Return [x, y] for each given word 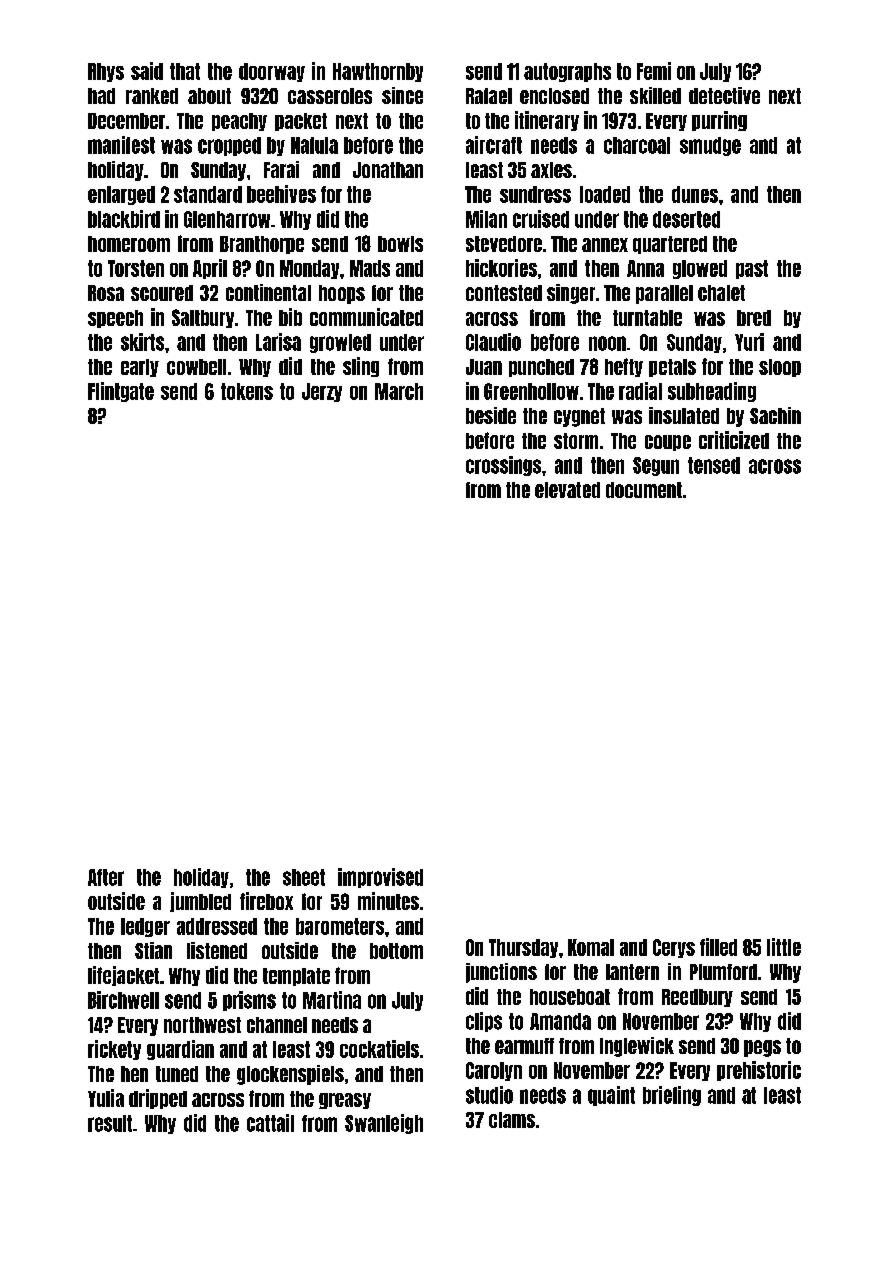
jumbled [200, 902]
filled [718, 947]
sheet [304, 877]
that [185, 71]
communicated [366, 317]
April [210, 269]
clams [512, 1120]
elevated [567, 490]
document [644, 490]
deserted [686, 219]
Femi [654, 71]
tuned [177, 1074]
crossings [503, 466]
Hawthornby [378, 72]
